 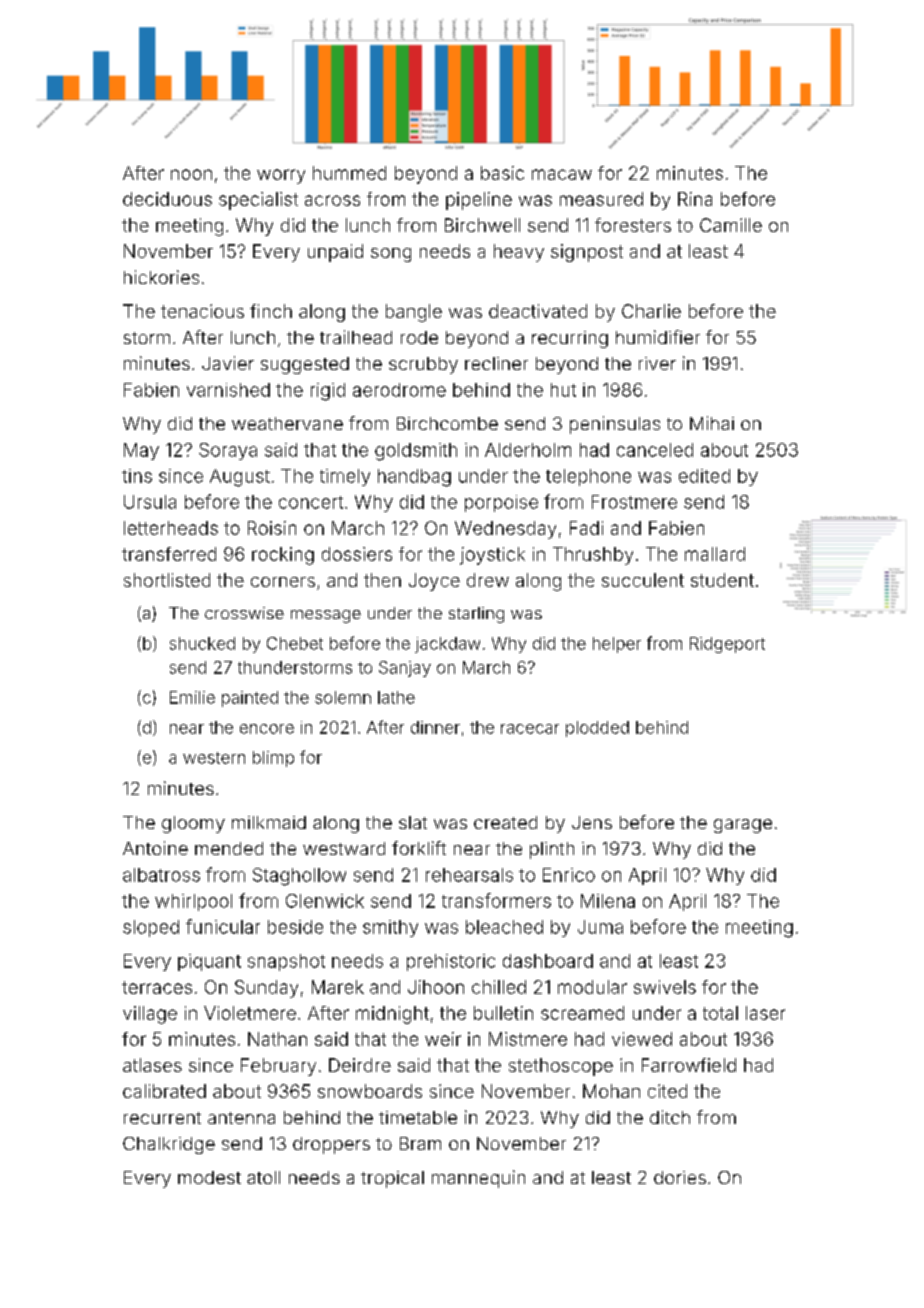 What do you see at coordinates (161, 277) in the document?
I see `hickories` at bounding box center [161, 277].
